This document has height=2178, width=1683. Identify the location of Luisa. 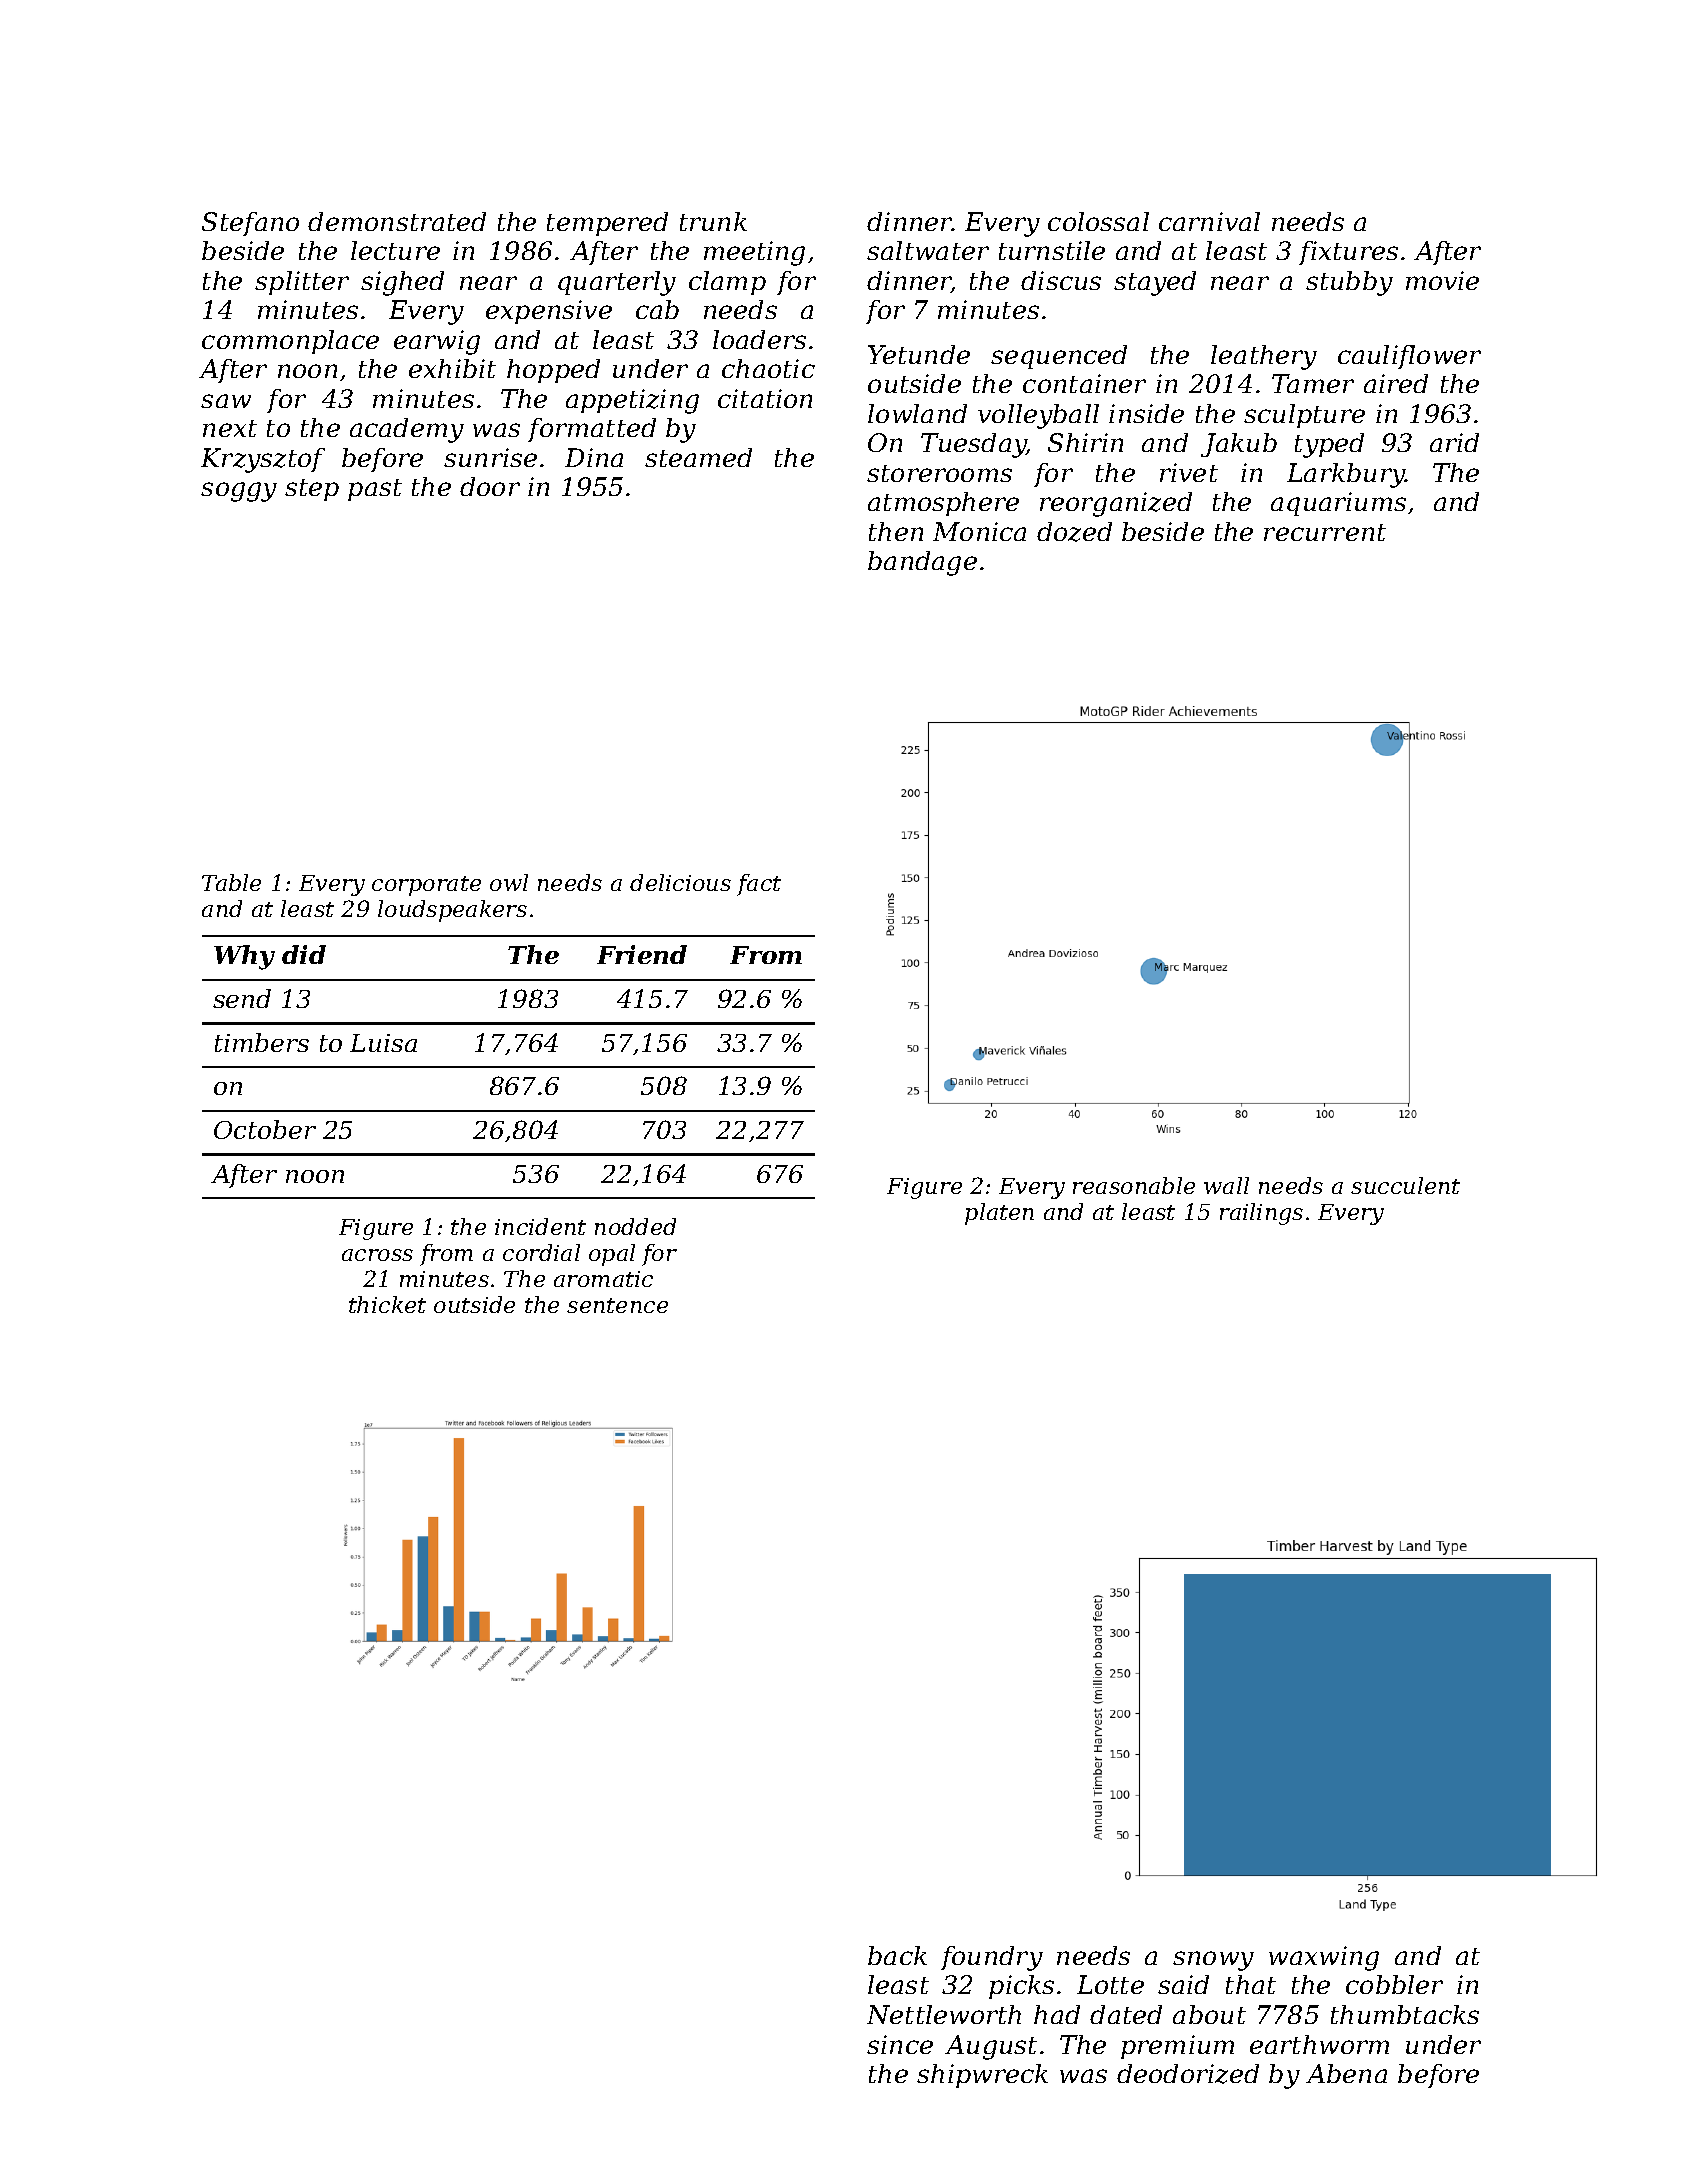
(383, 1043).
